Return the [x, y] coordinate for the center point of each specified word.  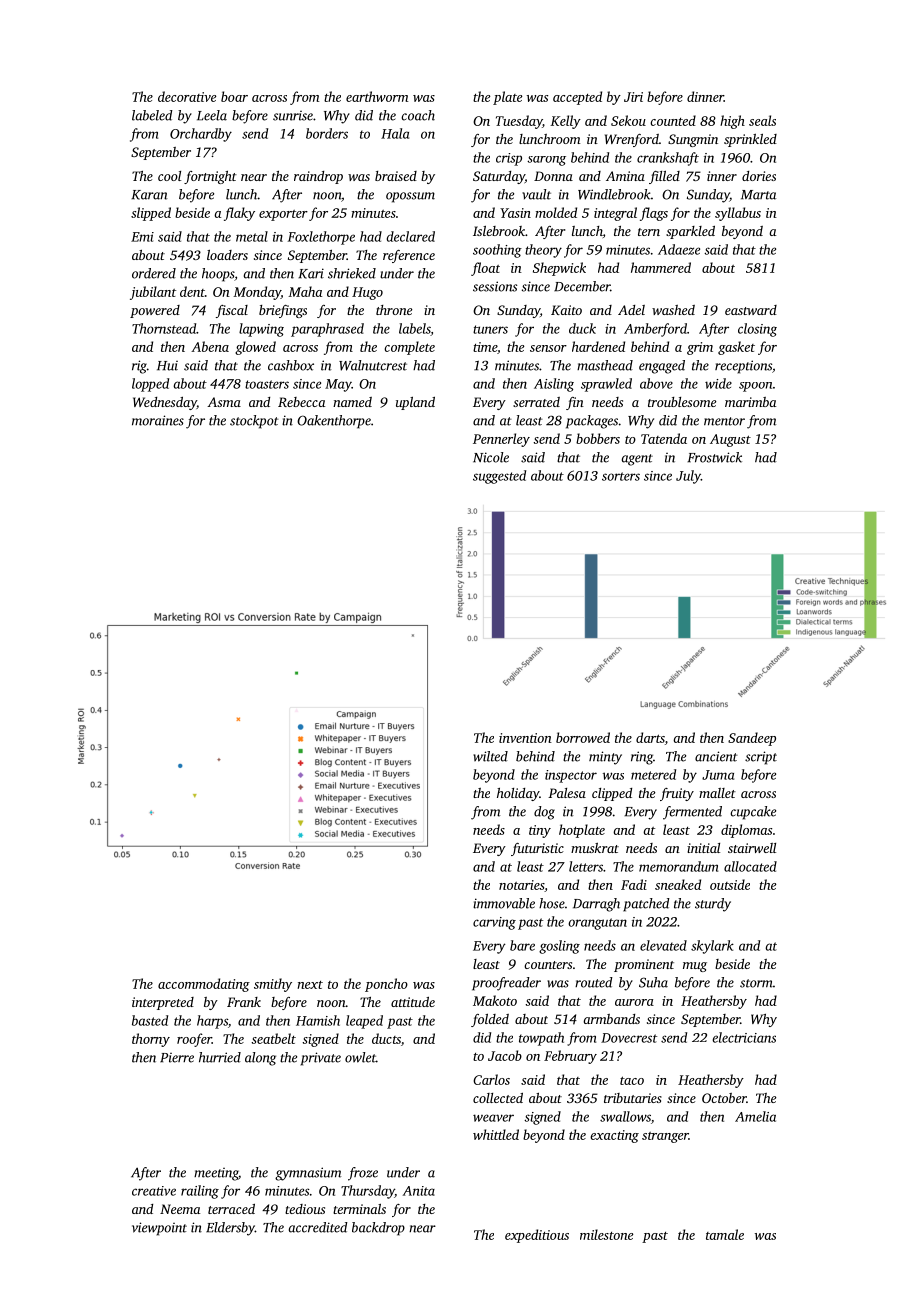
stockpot [254, 422]
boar [234, 96]
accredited [318, 1227]
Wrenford [632, 140]
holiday [518, 794]
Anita [419, 1191]
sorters [621, 476]
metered [653, 774]
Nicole [491, 457]
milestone [606, 1234]
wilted [490, 756]
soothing [497, 251]
